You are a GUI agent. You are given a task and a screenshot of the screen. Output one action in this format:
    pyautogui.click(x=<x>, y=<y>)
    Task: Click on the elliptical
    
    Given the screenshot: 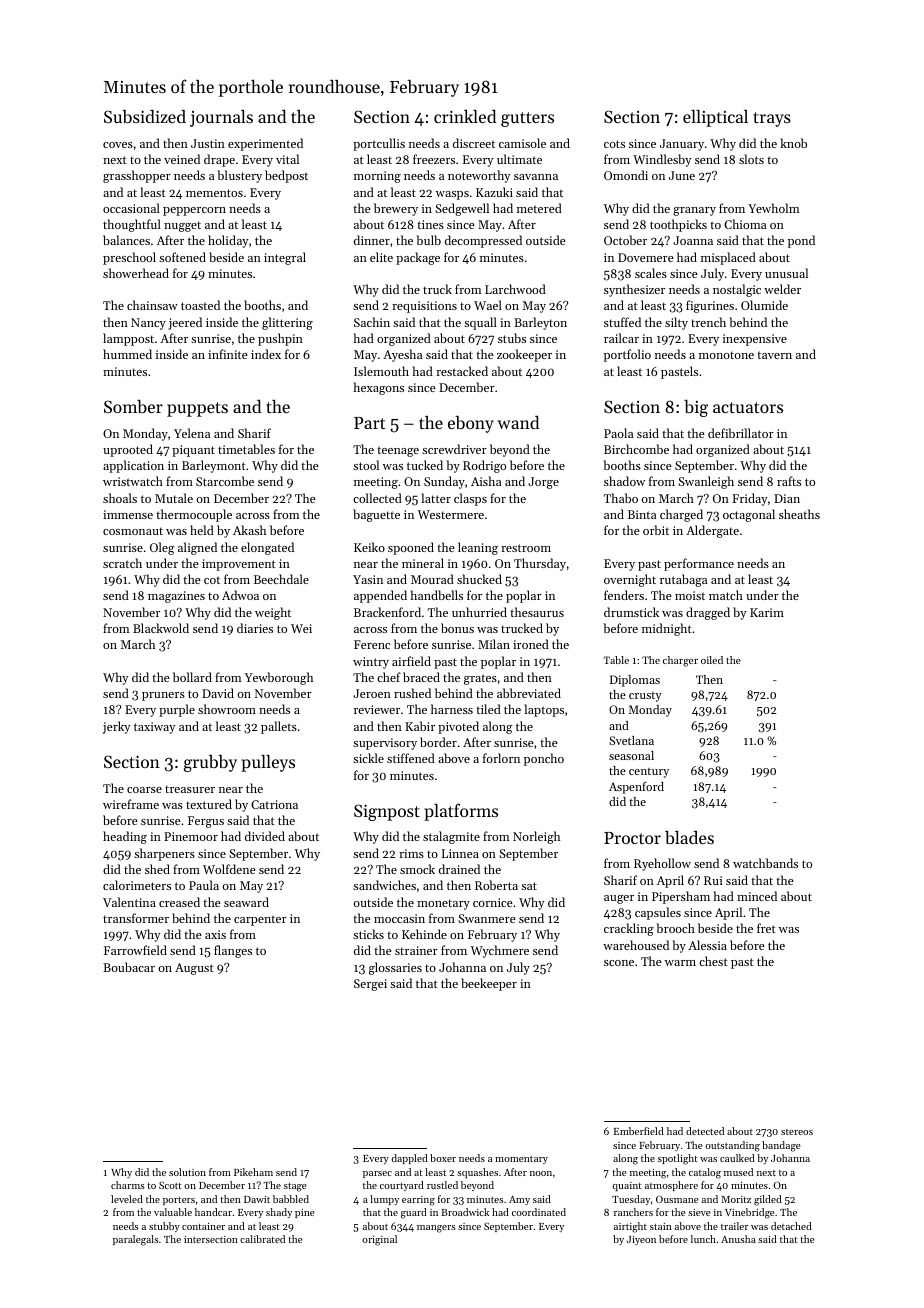 What is the action you would take?
    pyautogui.click(x=715, y=118)
